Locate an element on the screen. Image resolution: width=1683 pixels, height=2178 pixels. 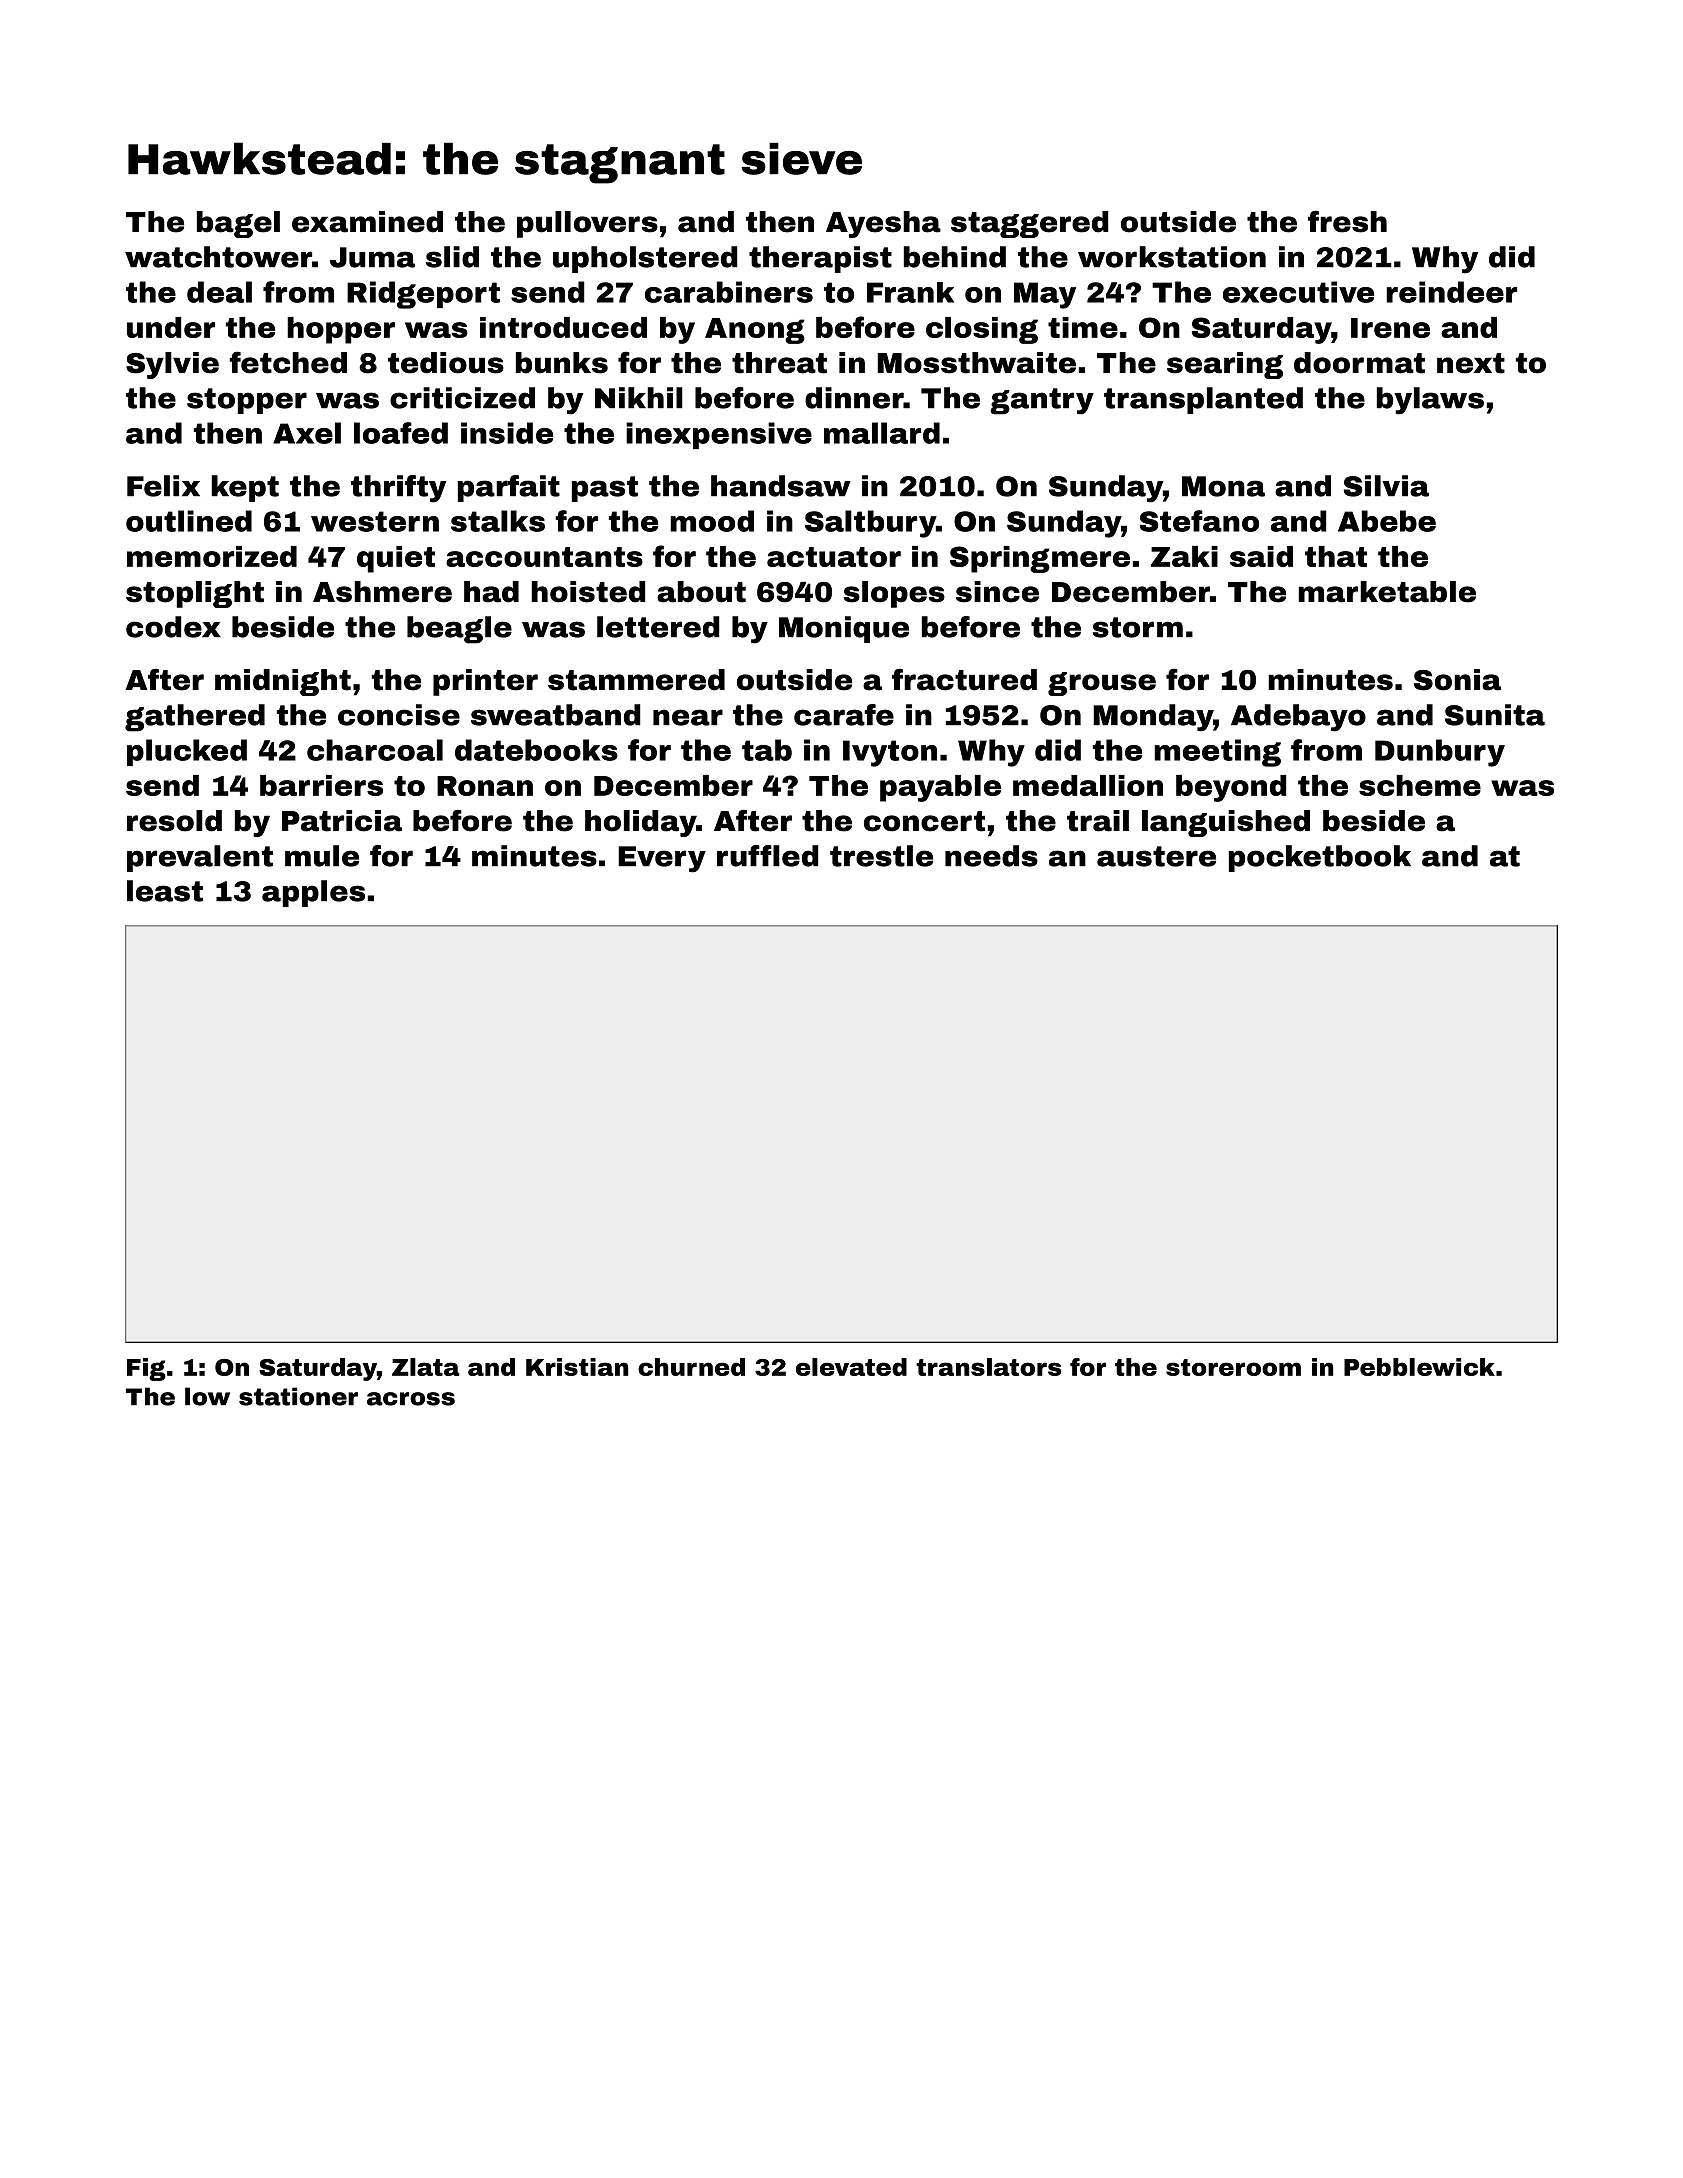
Pebblewick is located at coordinates (1419, 1367).
